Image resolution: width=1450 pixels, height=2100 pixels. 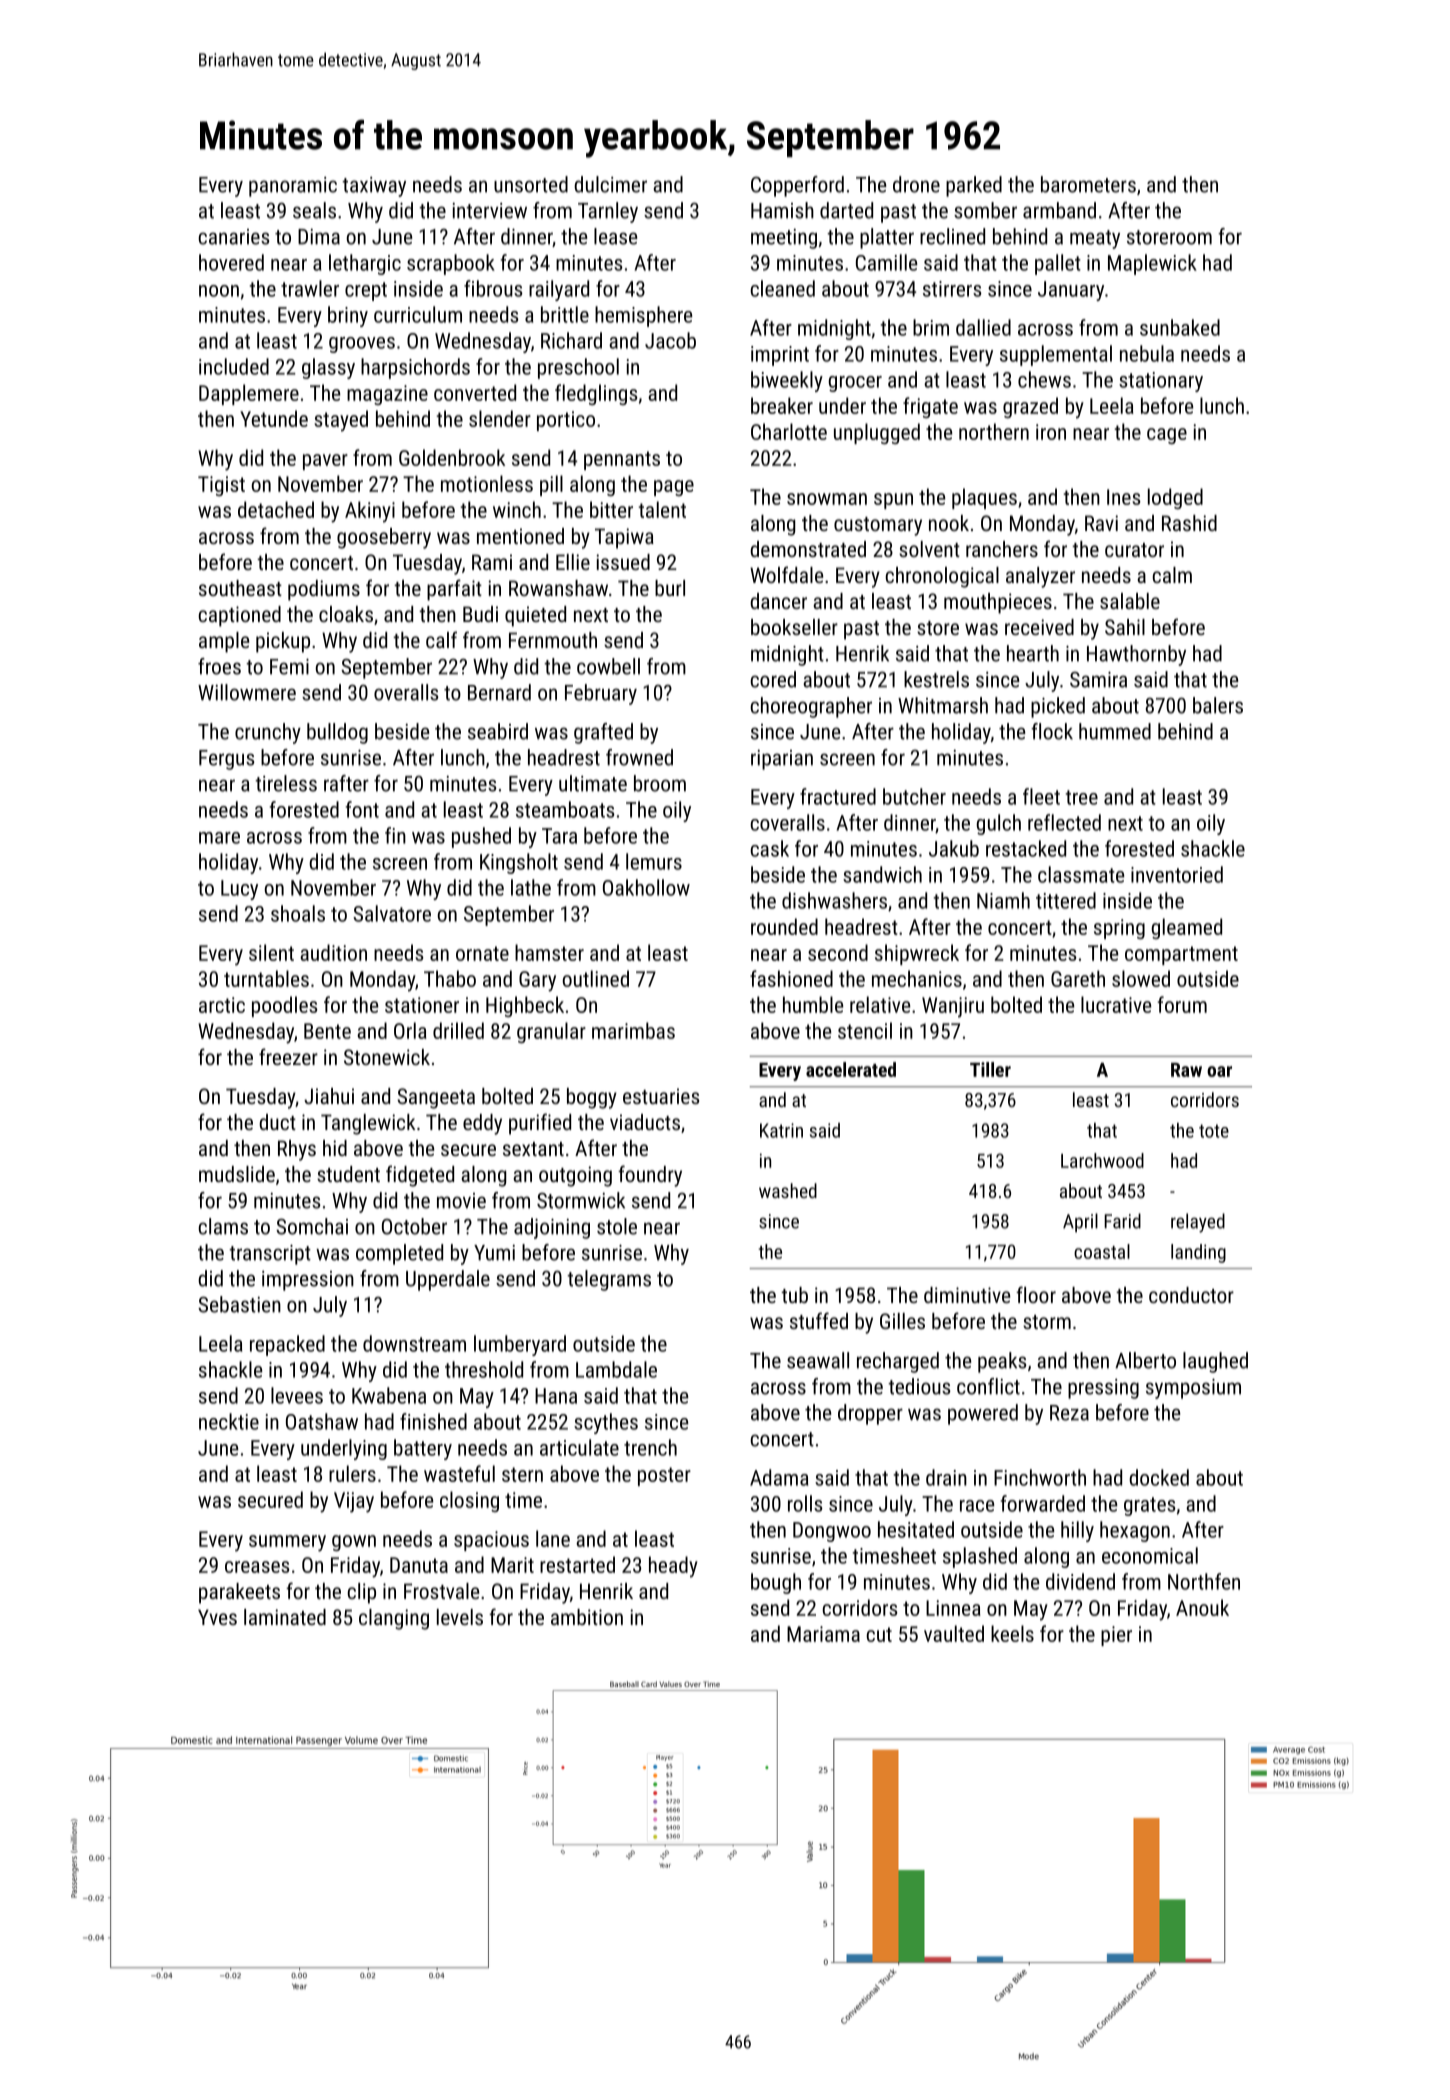 What do you see at coordinates (1187, 928) in the screenshot?
I see `gleamed` at bounding box center [1187, 928].
